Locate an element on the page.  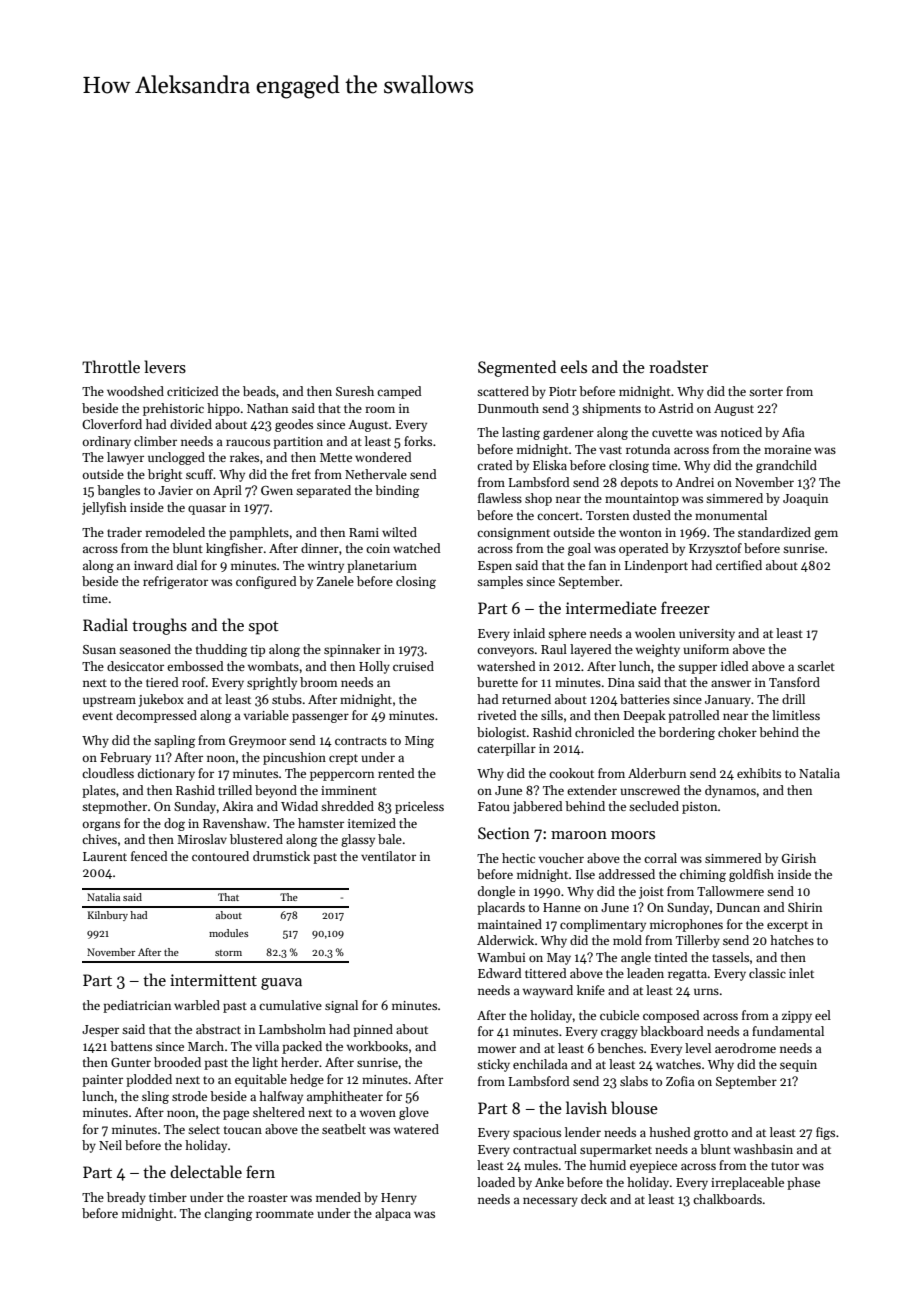
figs is located at coordinates (825, 1133).
